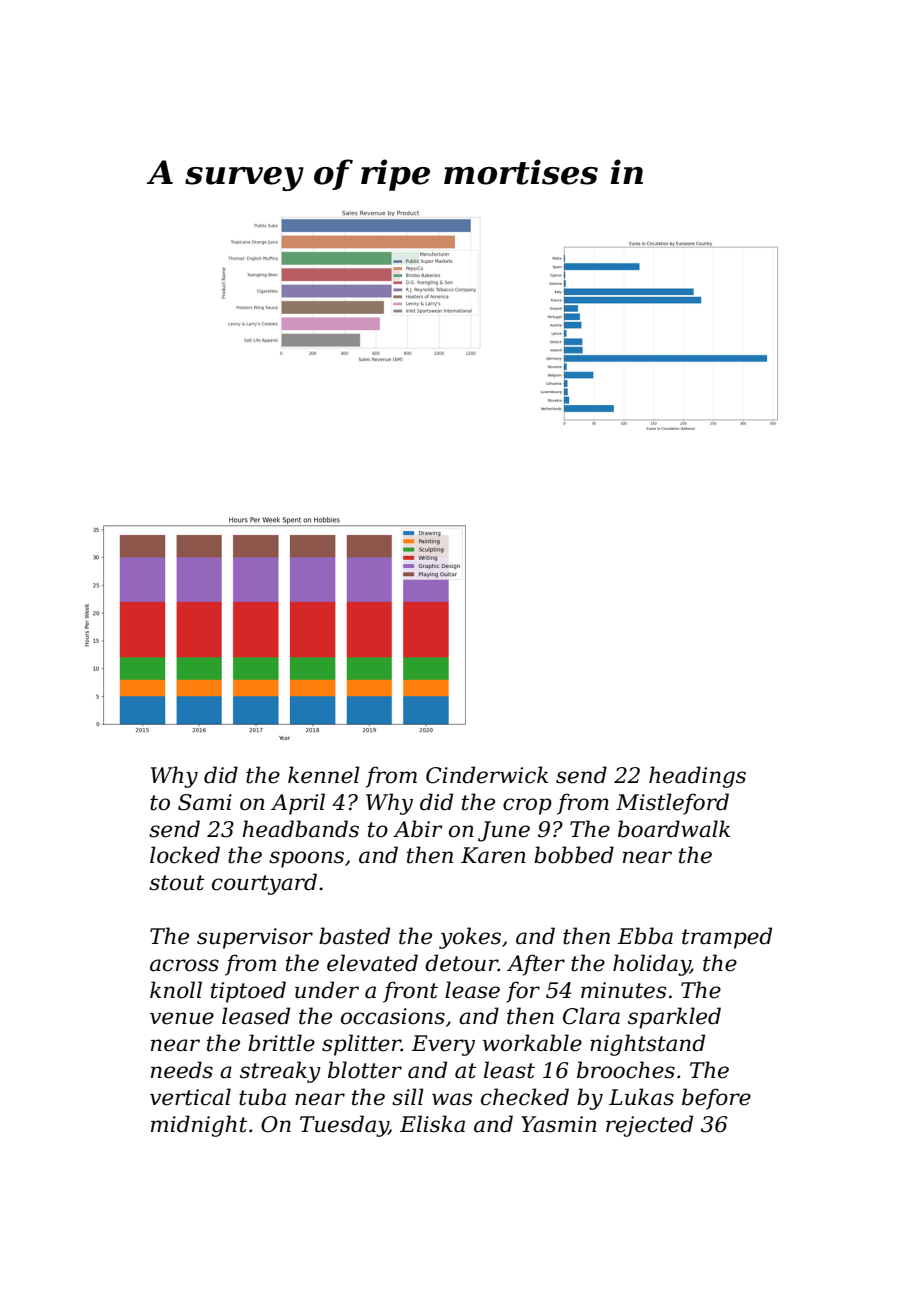 This page has height=1311, width=924. What do you see at coordinates (432, 1124) in the page?
I see `Eliska` at bounding box center [432, 1124].
